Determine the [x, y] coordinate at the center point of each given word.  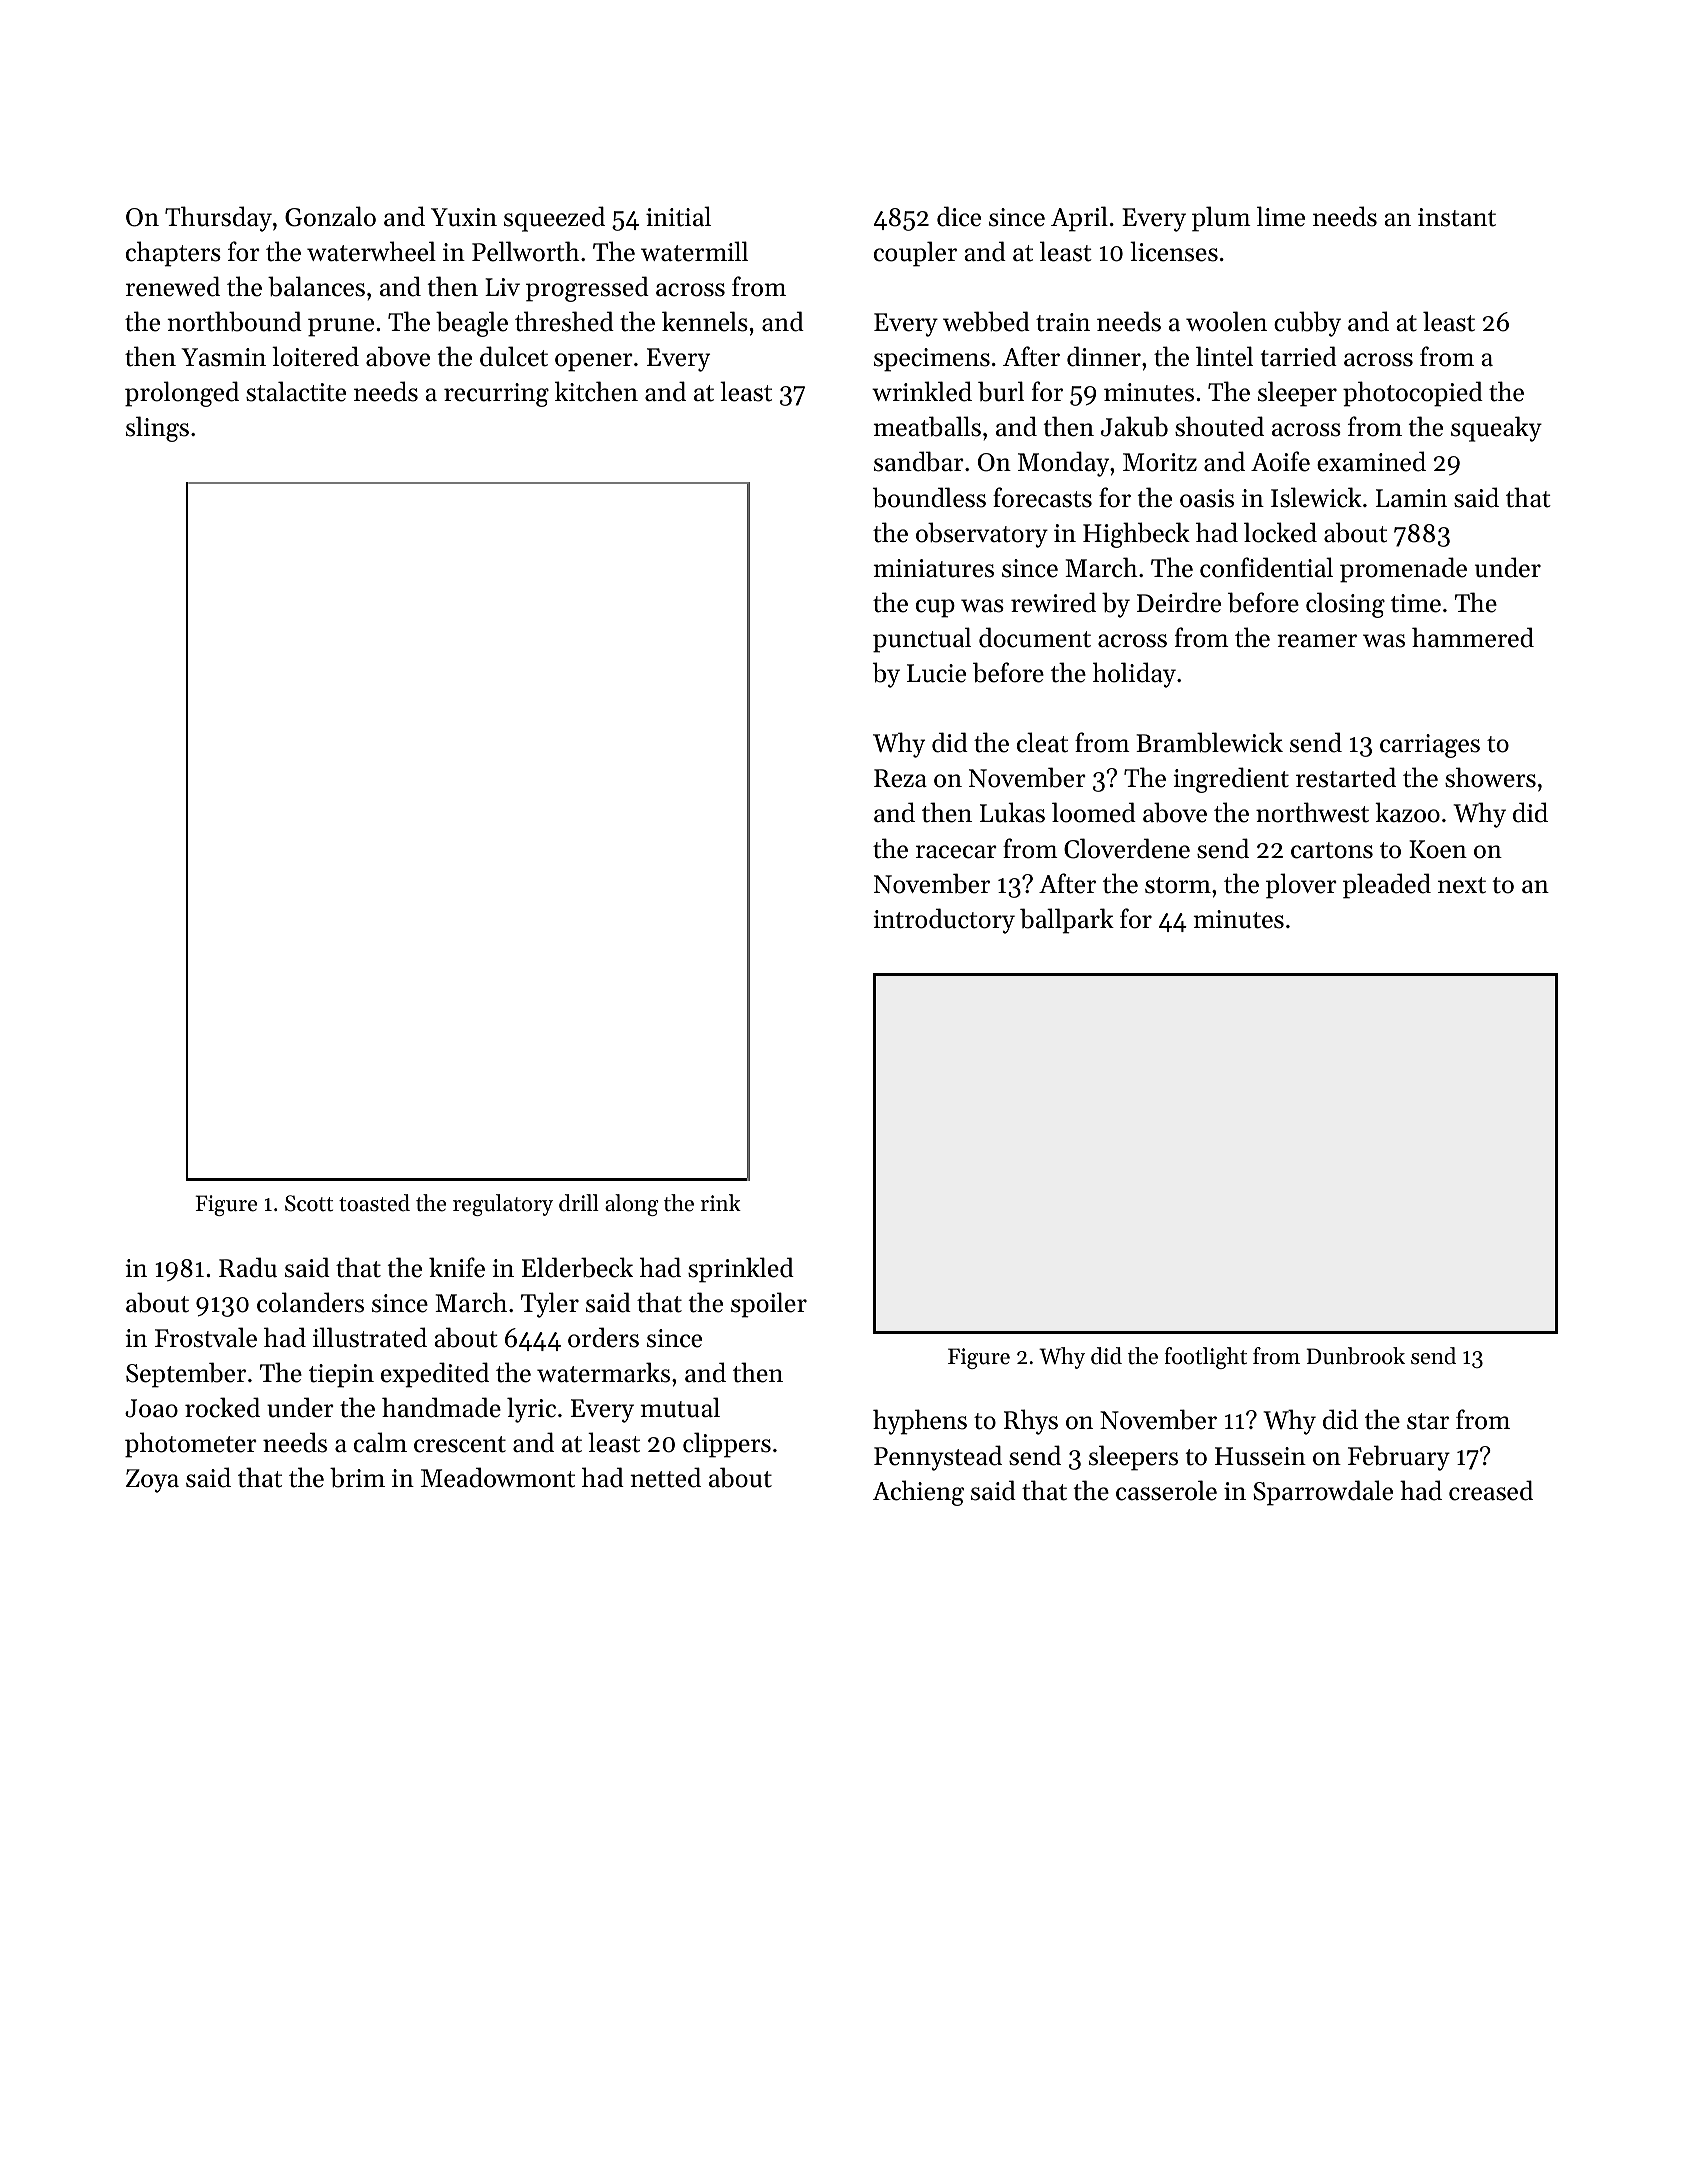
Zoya [152, 1481]
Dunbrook [1356, 1356]
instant [1457, 217]
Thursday [218, 219]
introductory [944, 921]
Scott [309, 1203]
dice [959, 216]
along [632, 1205]
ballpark [1067, 921]
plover [1301, 886]
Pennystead [938, 1458]
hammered [1473, 637]
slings [157, 429]
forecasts [1042, 497]
